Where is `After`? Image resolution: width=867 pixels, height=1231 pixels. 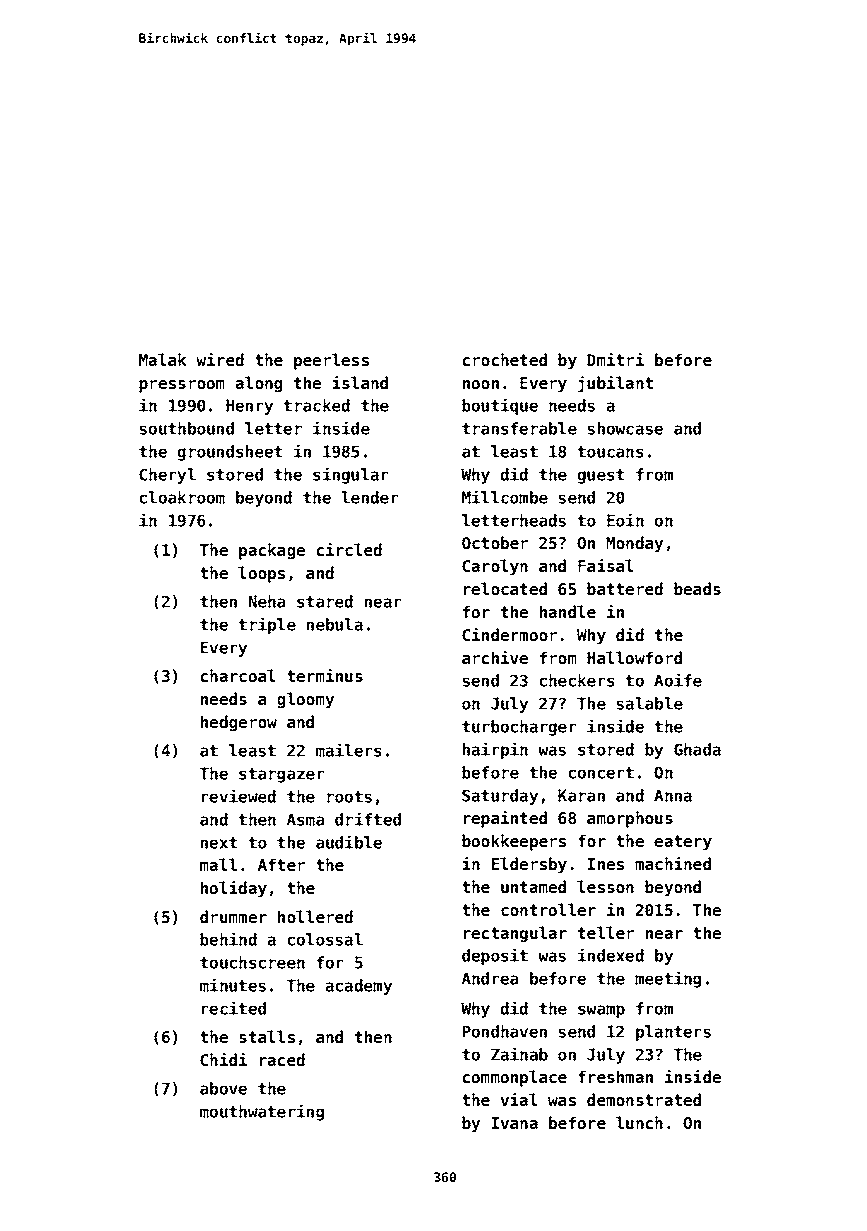 After is located at coordinates (281, 864).
